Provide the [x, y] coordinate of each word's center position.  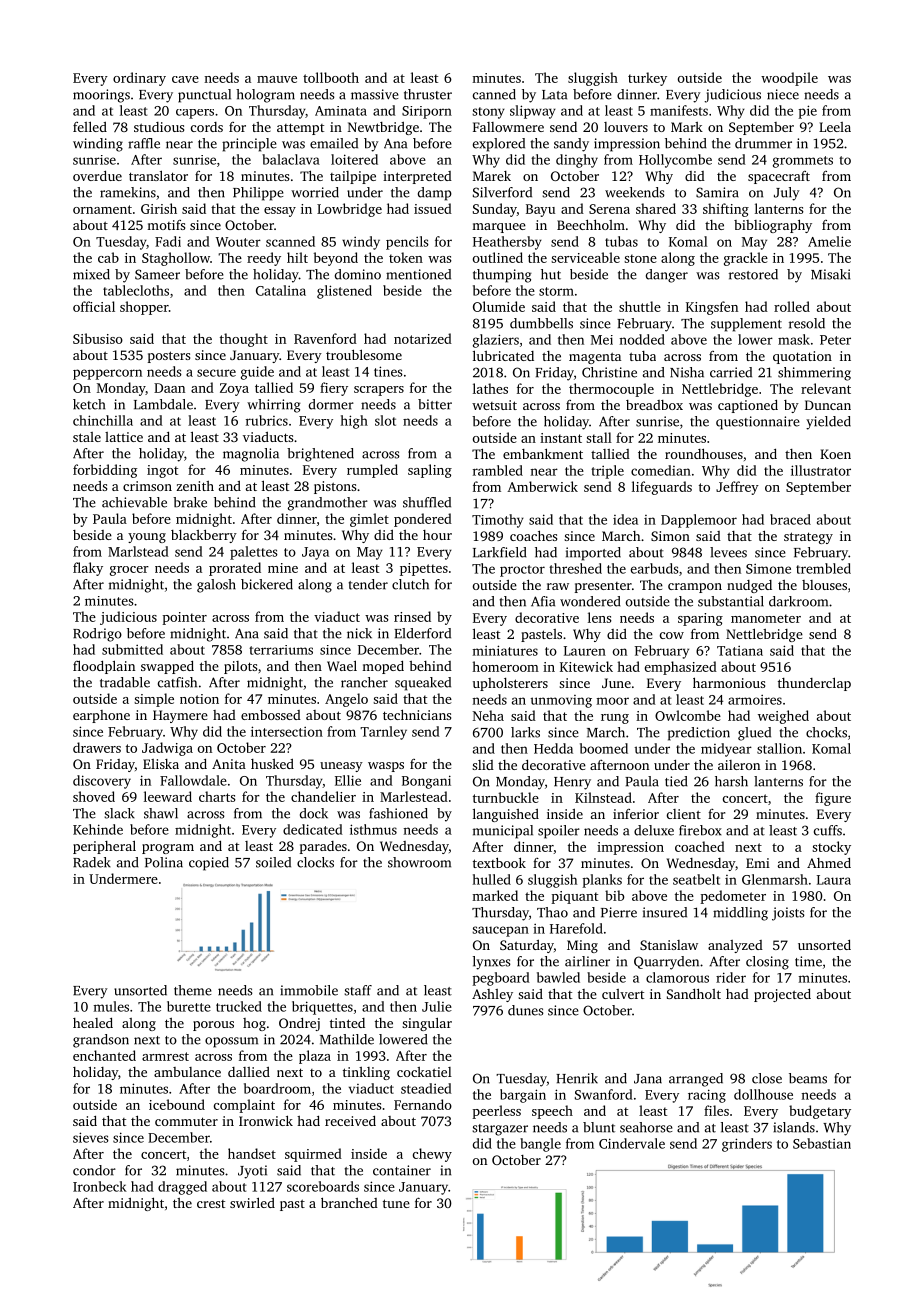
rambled [498, 470]
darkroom [798, 601]
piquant [574, 897]
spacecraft [779, 177]
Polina [164, 862]
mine [283, 568]
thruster [428, 94]
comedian [661, 470]
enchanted [104, 1055]
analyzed [735, 946]
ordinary [139, 79]
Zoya [234, 389]
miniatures [505, 650]
